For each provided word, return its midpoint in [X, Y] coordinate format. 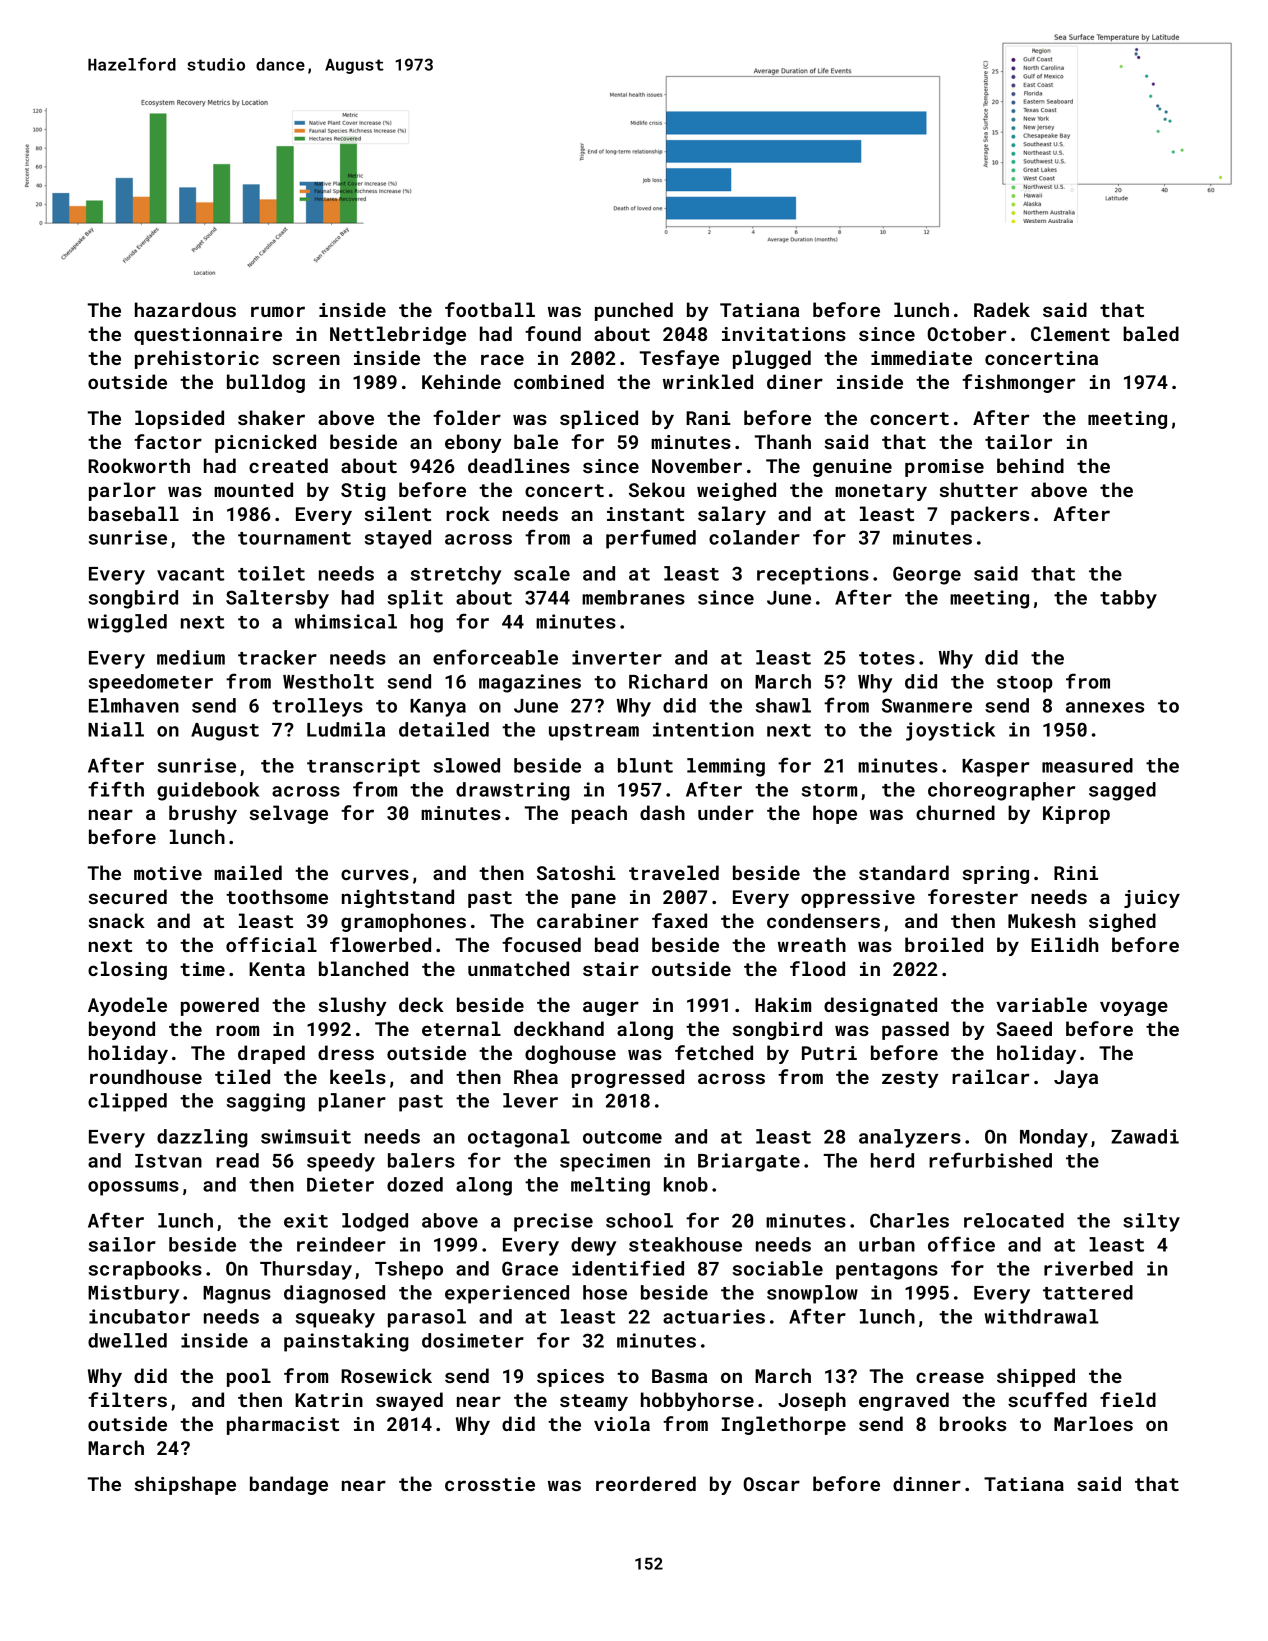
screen [306, 359]
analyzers [910, 1138]
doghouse [570, 1054]
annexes [1105, 707]
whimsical [346, 621]
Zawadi [1145, 1136]
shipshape [185, 1485]
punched [634, 311]
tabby [1128, 599]
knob [686, 1184]
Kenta [277, 969]
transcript [363, 767]
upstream [594, 732]
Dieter [340, 1184]
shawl [783, 705]
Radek [1002, 309]
